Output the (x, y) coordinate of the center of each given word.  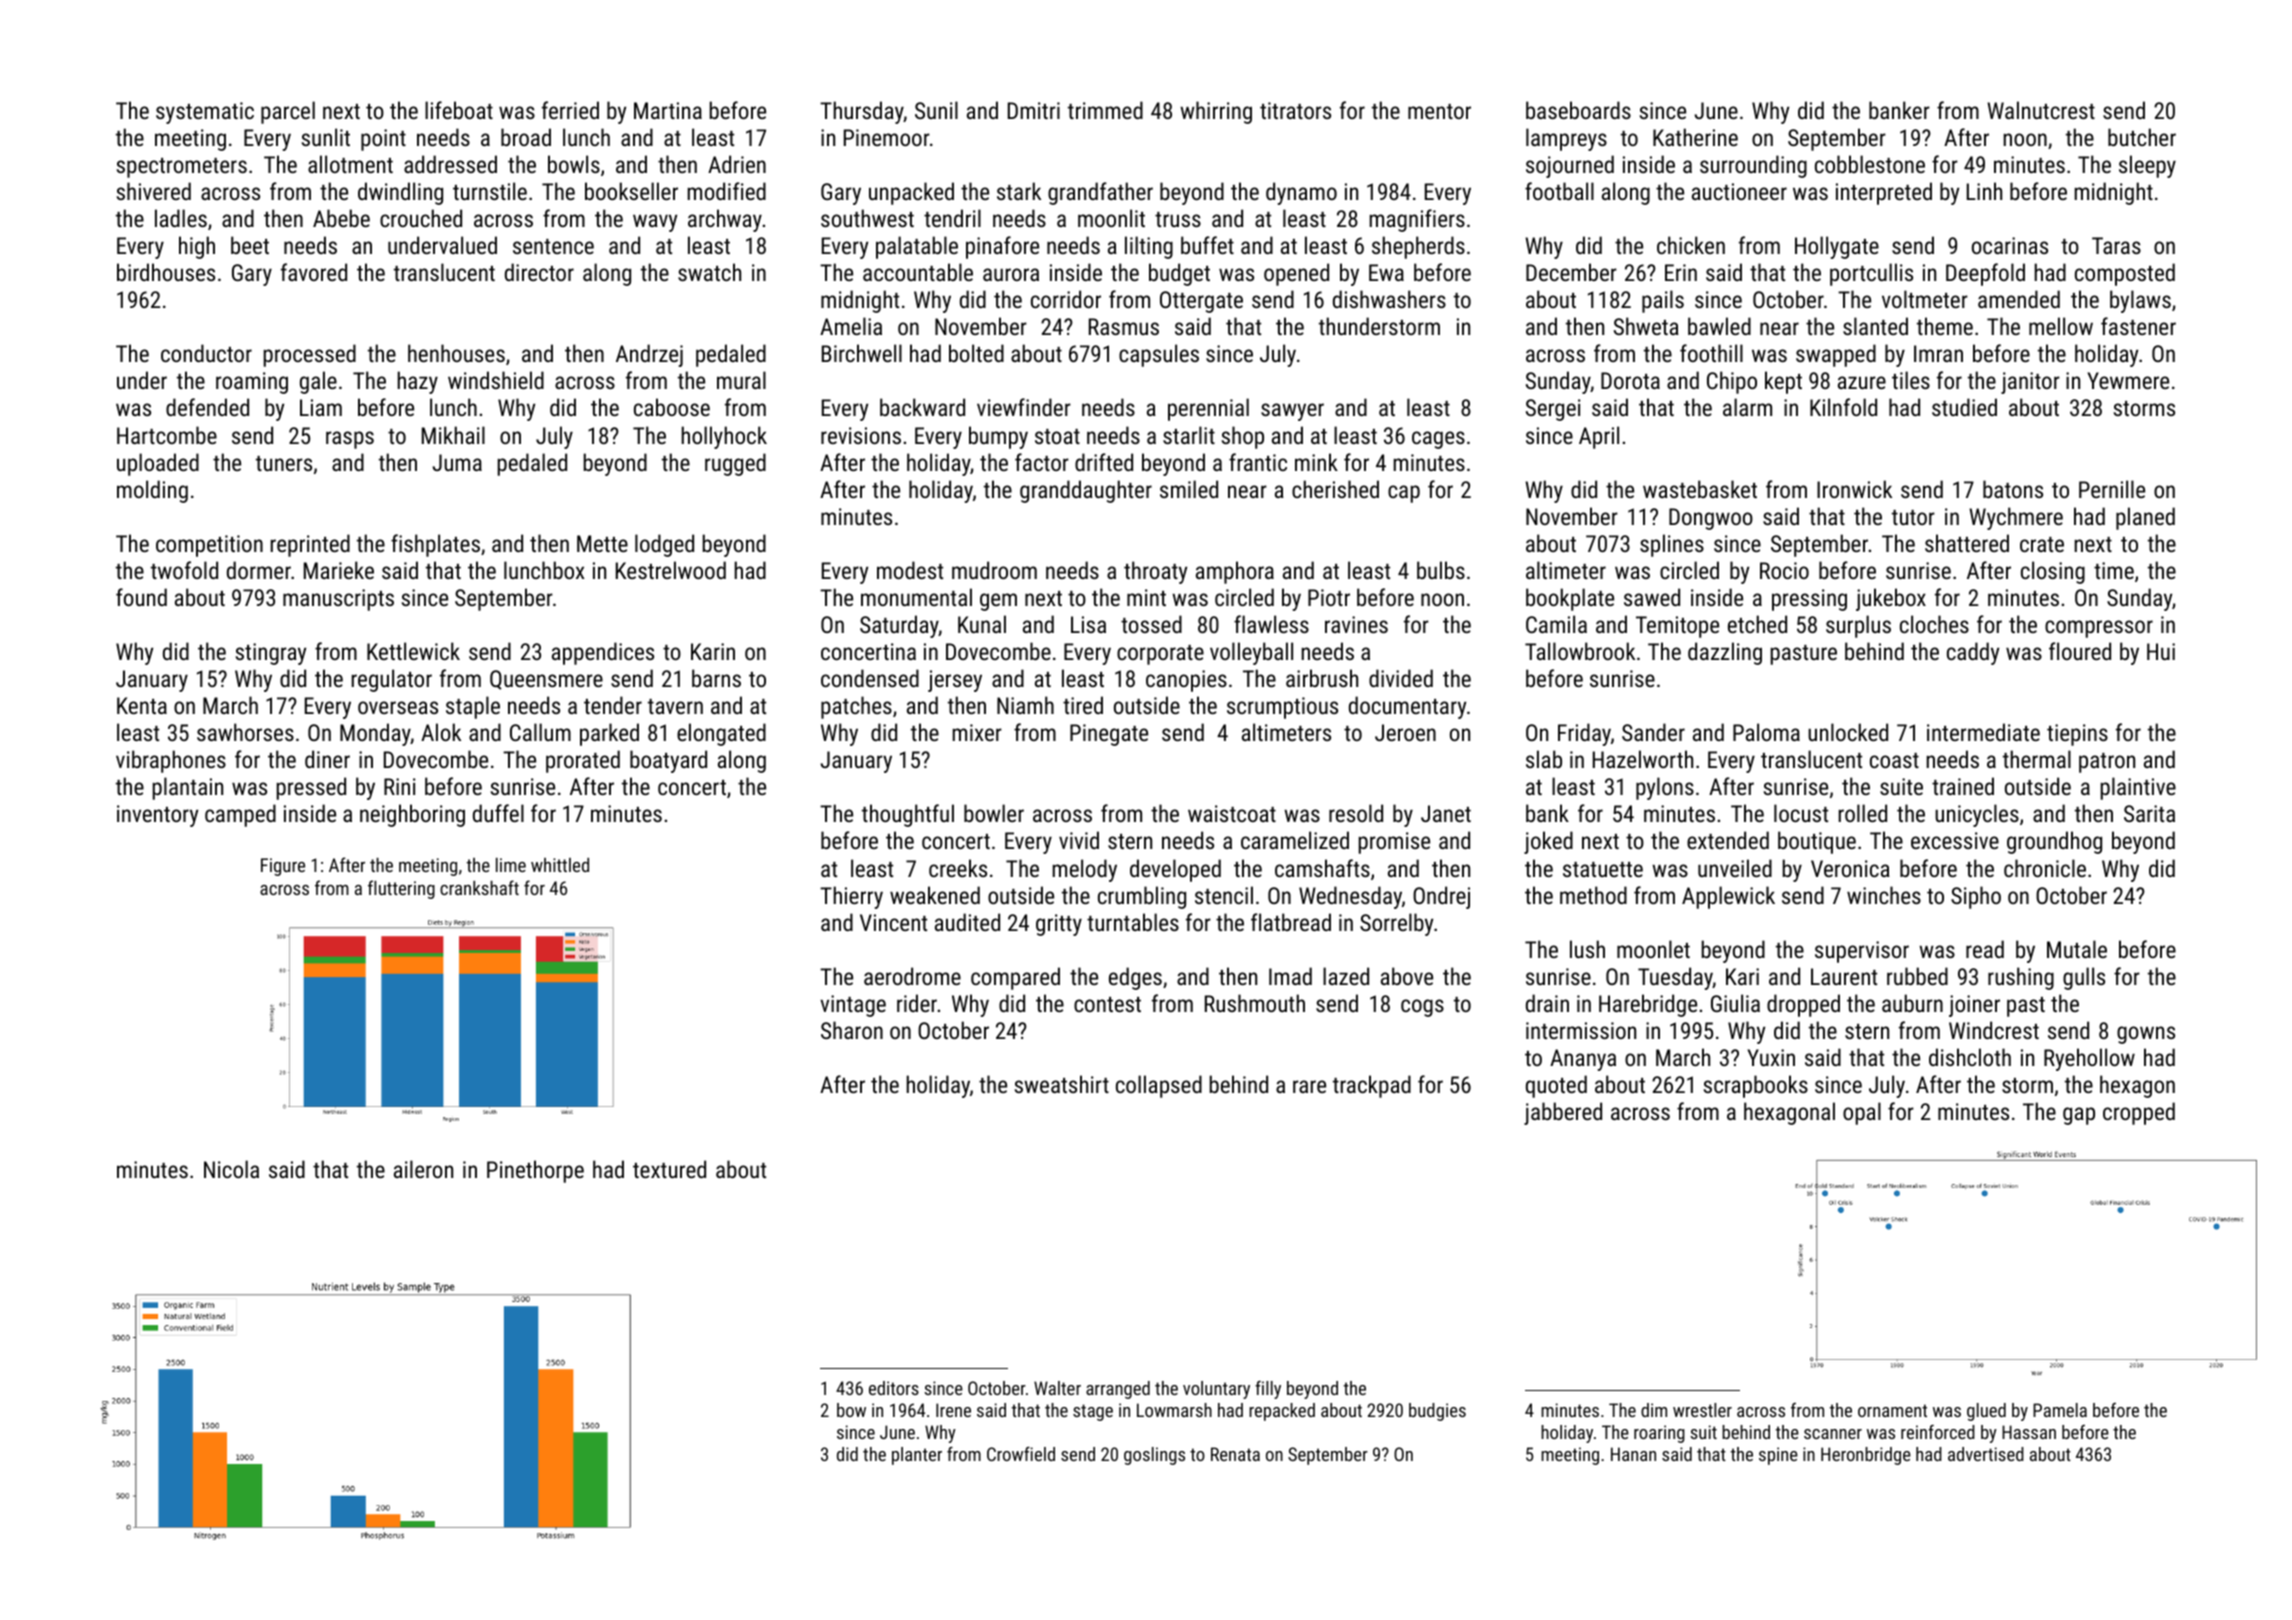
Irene (953, 1410)
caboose (672, 407)
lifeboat (459, 110)
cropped (2139, 1113)
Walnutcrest (2041, 110)
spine (1778, 1456)
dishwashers (1389, 299)
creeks (958, 868)
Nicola (231, 1169)
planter (917, 1456)
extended (1728, 840)
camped (240, 815)
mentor (1439, 111)
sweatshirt (1062, 1084)
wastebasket (1700, 489)
